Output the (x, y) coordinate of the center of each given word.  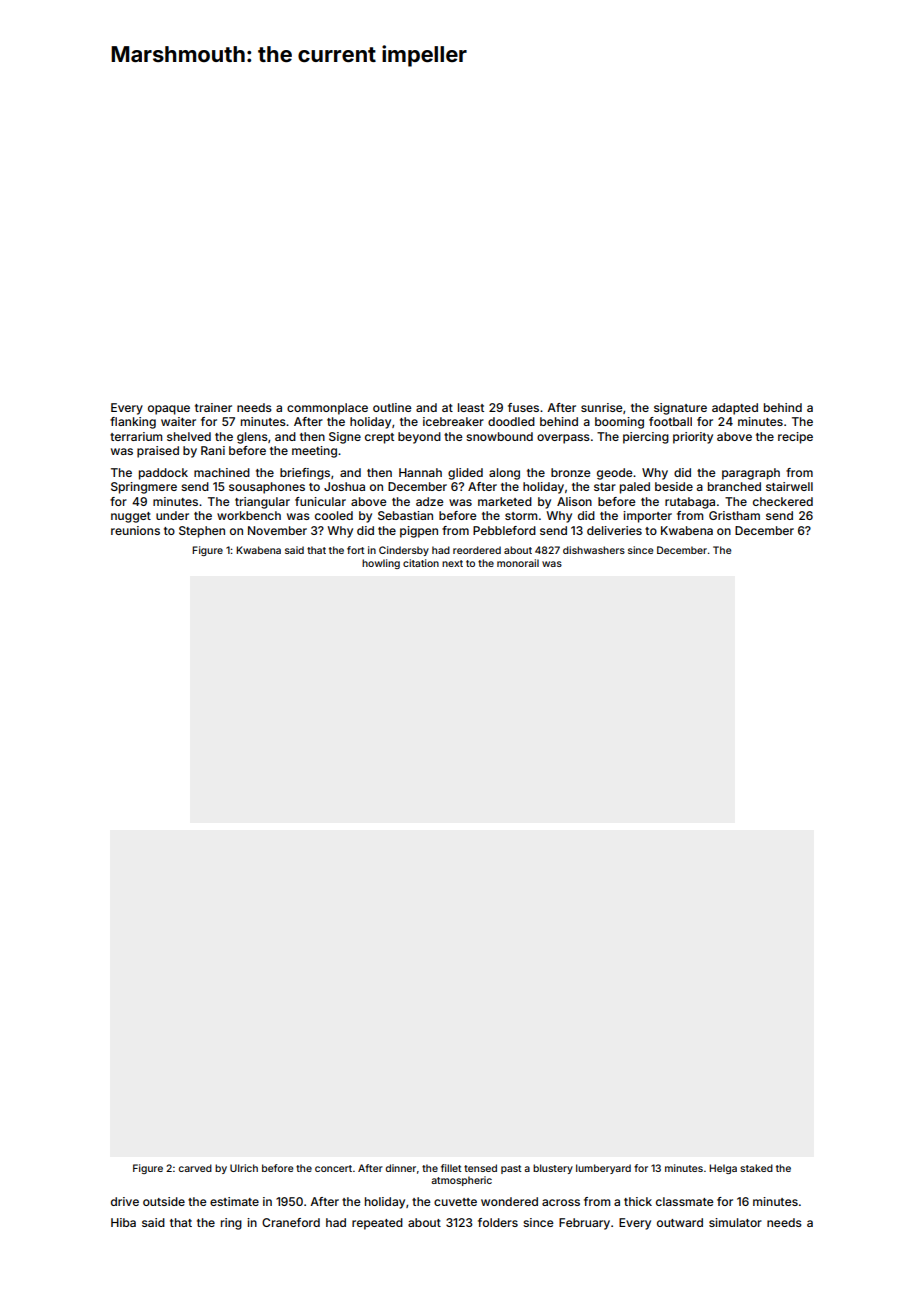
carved (195, 1168)
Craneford (291, 1222)
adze (430, 501)
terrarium (136, 436)
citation (421, 563)
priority (693, 438)
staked (756, 1168)
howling (381, 564)
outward (680, 1222)
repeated (377, 1224)
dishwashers (594, 550)
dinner (401, 1168)
